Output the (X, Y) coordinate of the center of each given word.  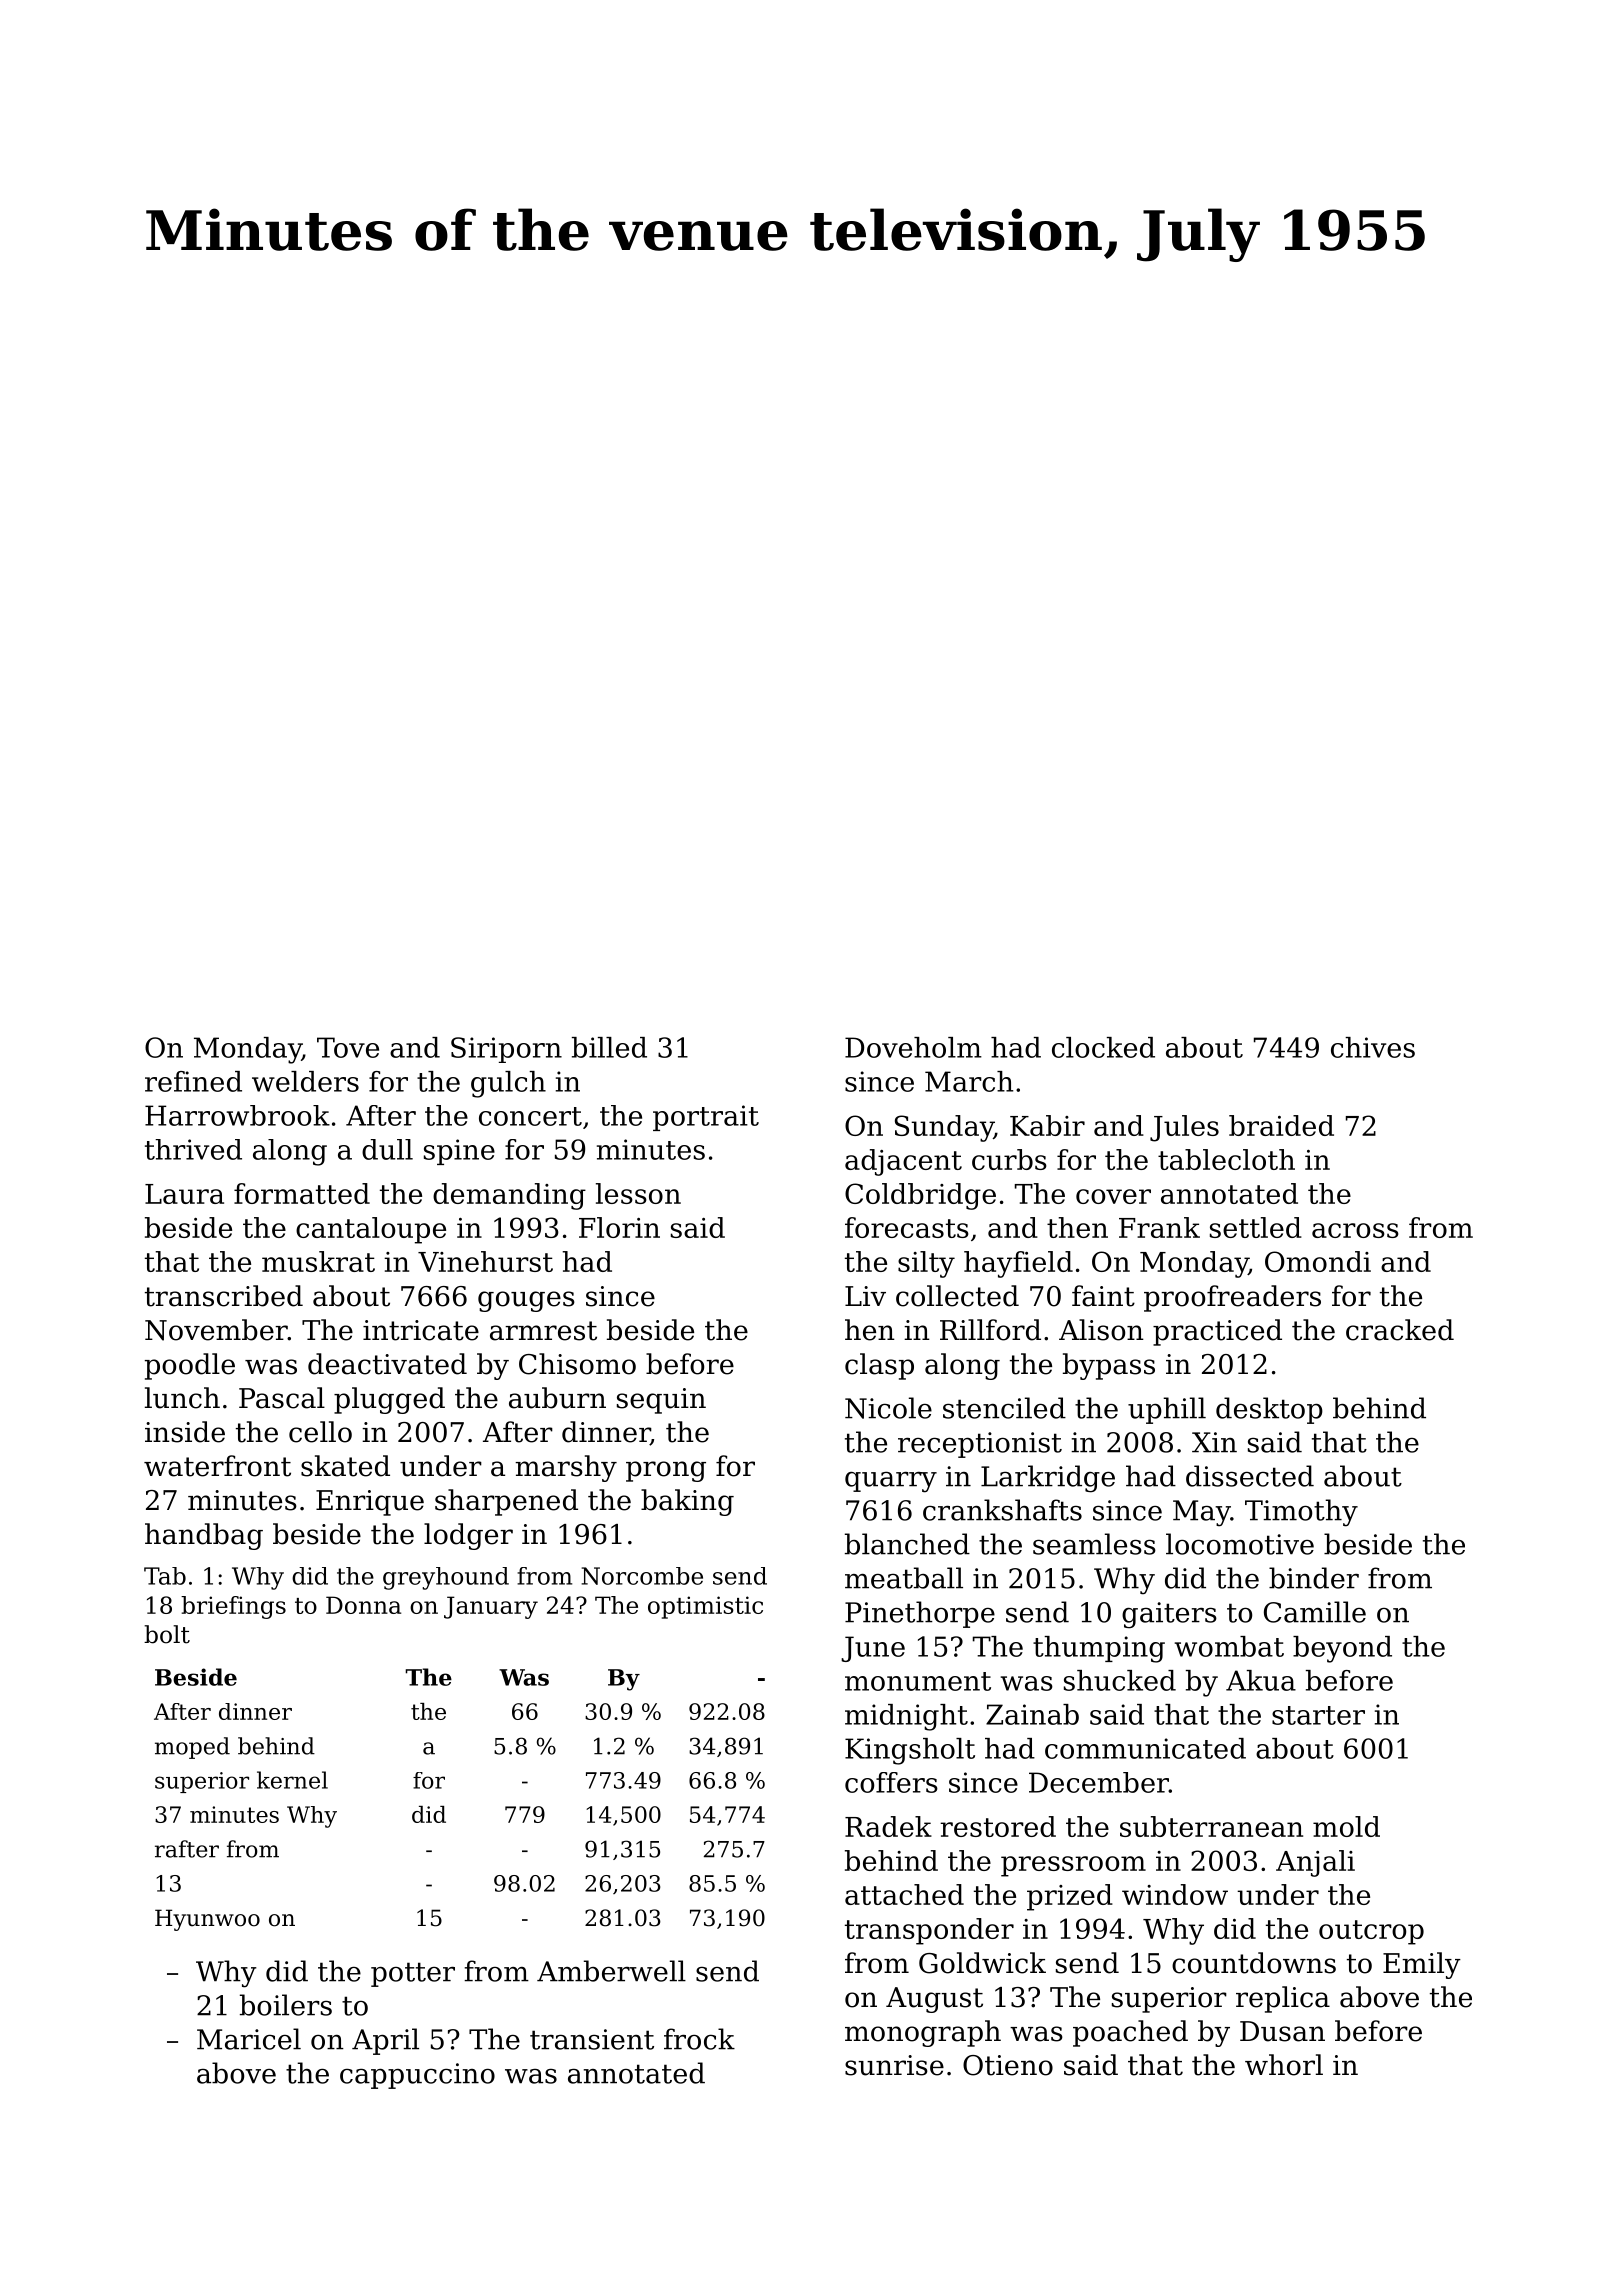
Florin (619, 1227)
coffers (891, 1782)
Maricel (249, 2039)
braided (1281, 1125)
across (1355, 1230)
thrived (193, 1149)
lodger (468, 1536)
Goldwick (982, 1963)
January (491, 1607)
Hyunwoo (207, 1920)
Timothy (1301, 1513)
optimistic (705, 1607)
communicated (1145, 1748)
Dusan (1282, 2031)
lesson (638, 1193)
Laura (184, 1194)
